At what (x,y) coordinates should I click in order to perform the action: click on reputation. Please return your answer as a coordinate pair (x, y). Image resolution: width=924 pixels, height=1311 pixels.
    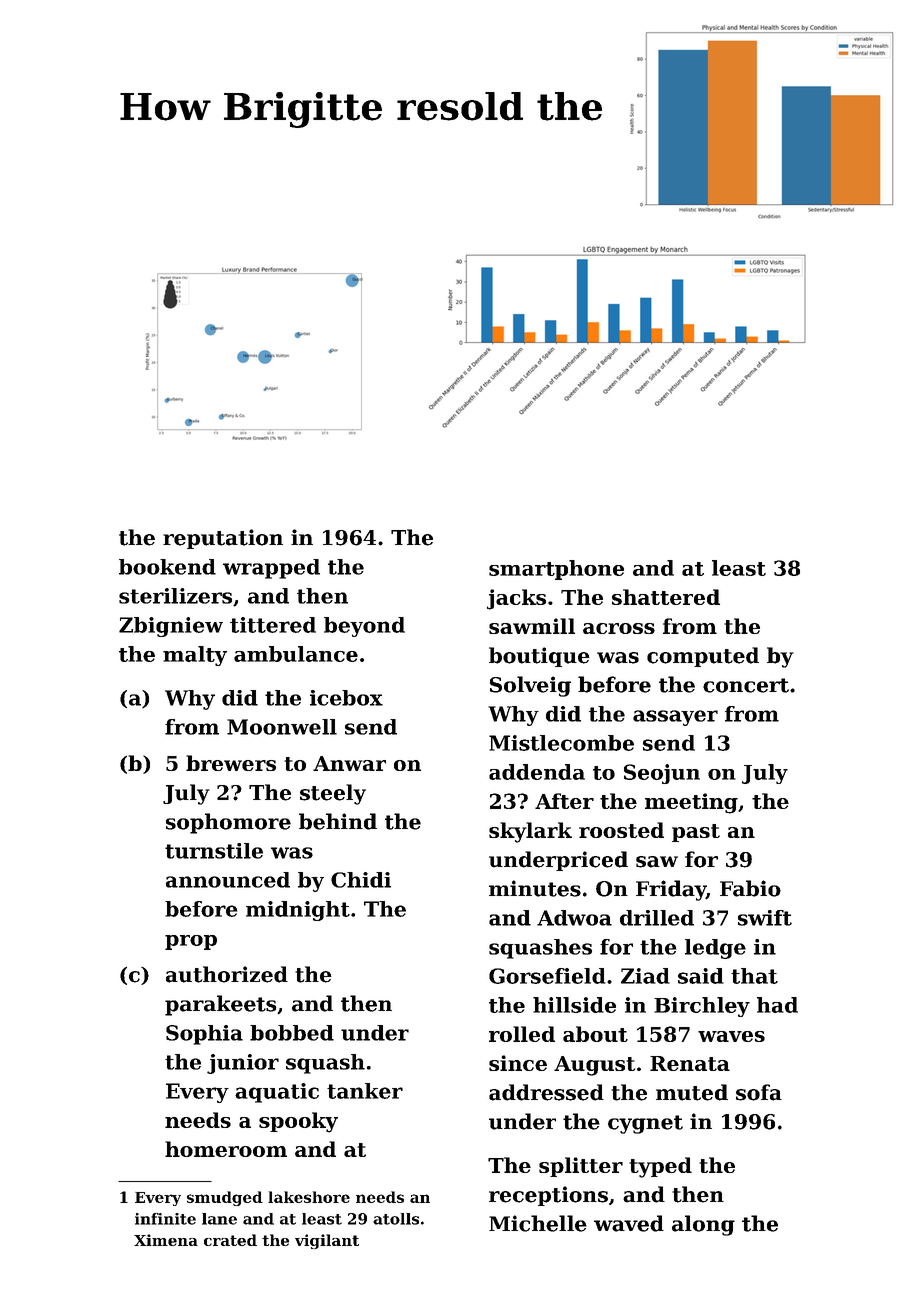
    Looking at the image, I should click on (223, 539).
